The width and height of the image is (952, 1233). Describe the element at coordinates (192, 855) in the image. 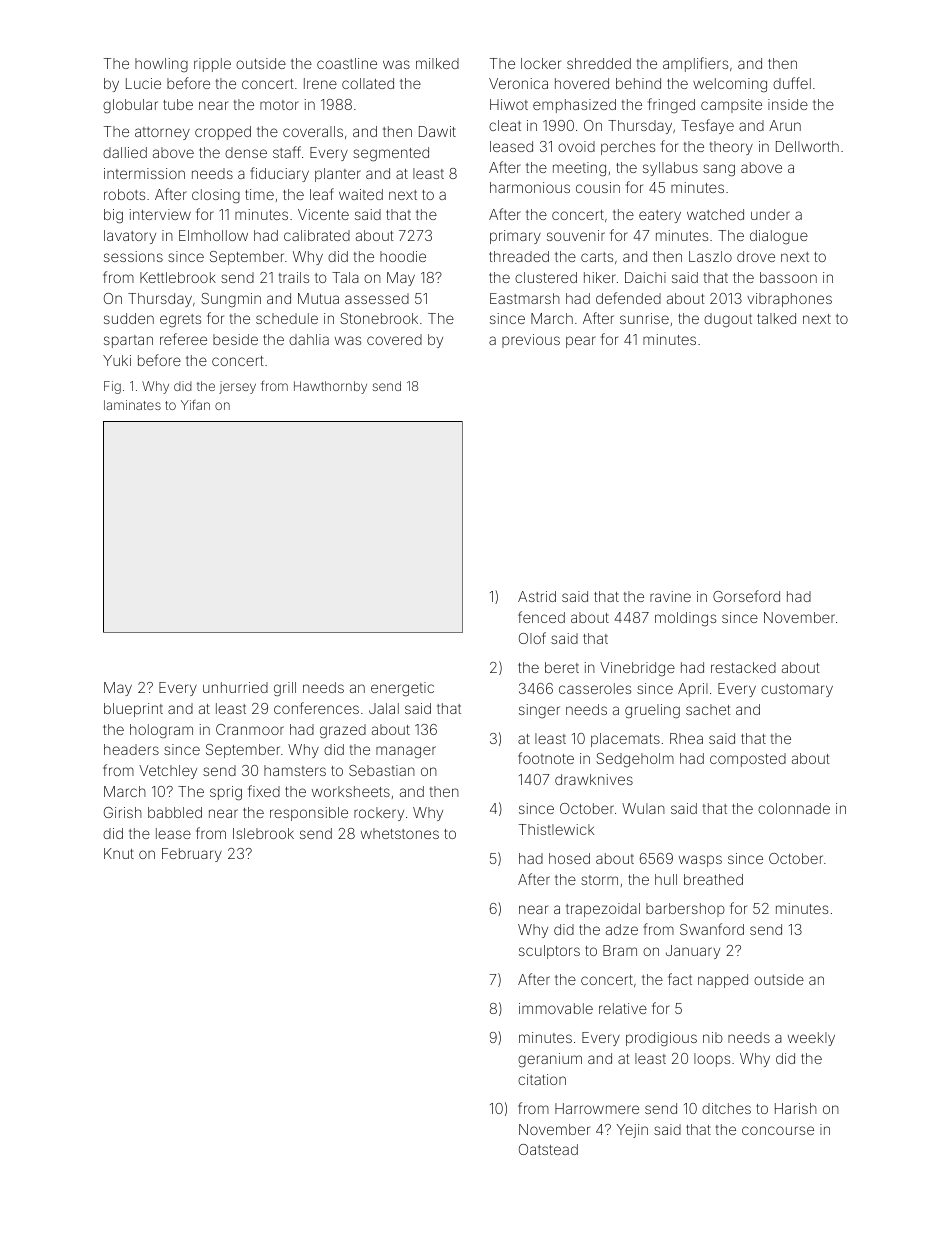

I see `February` at that location.
